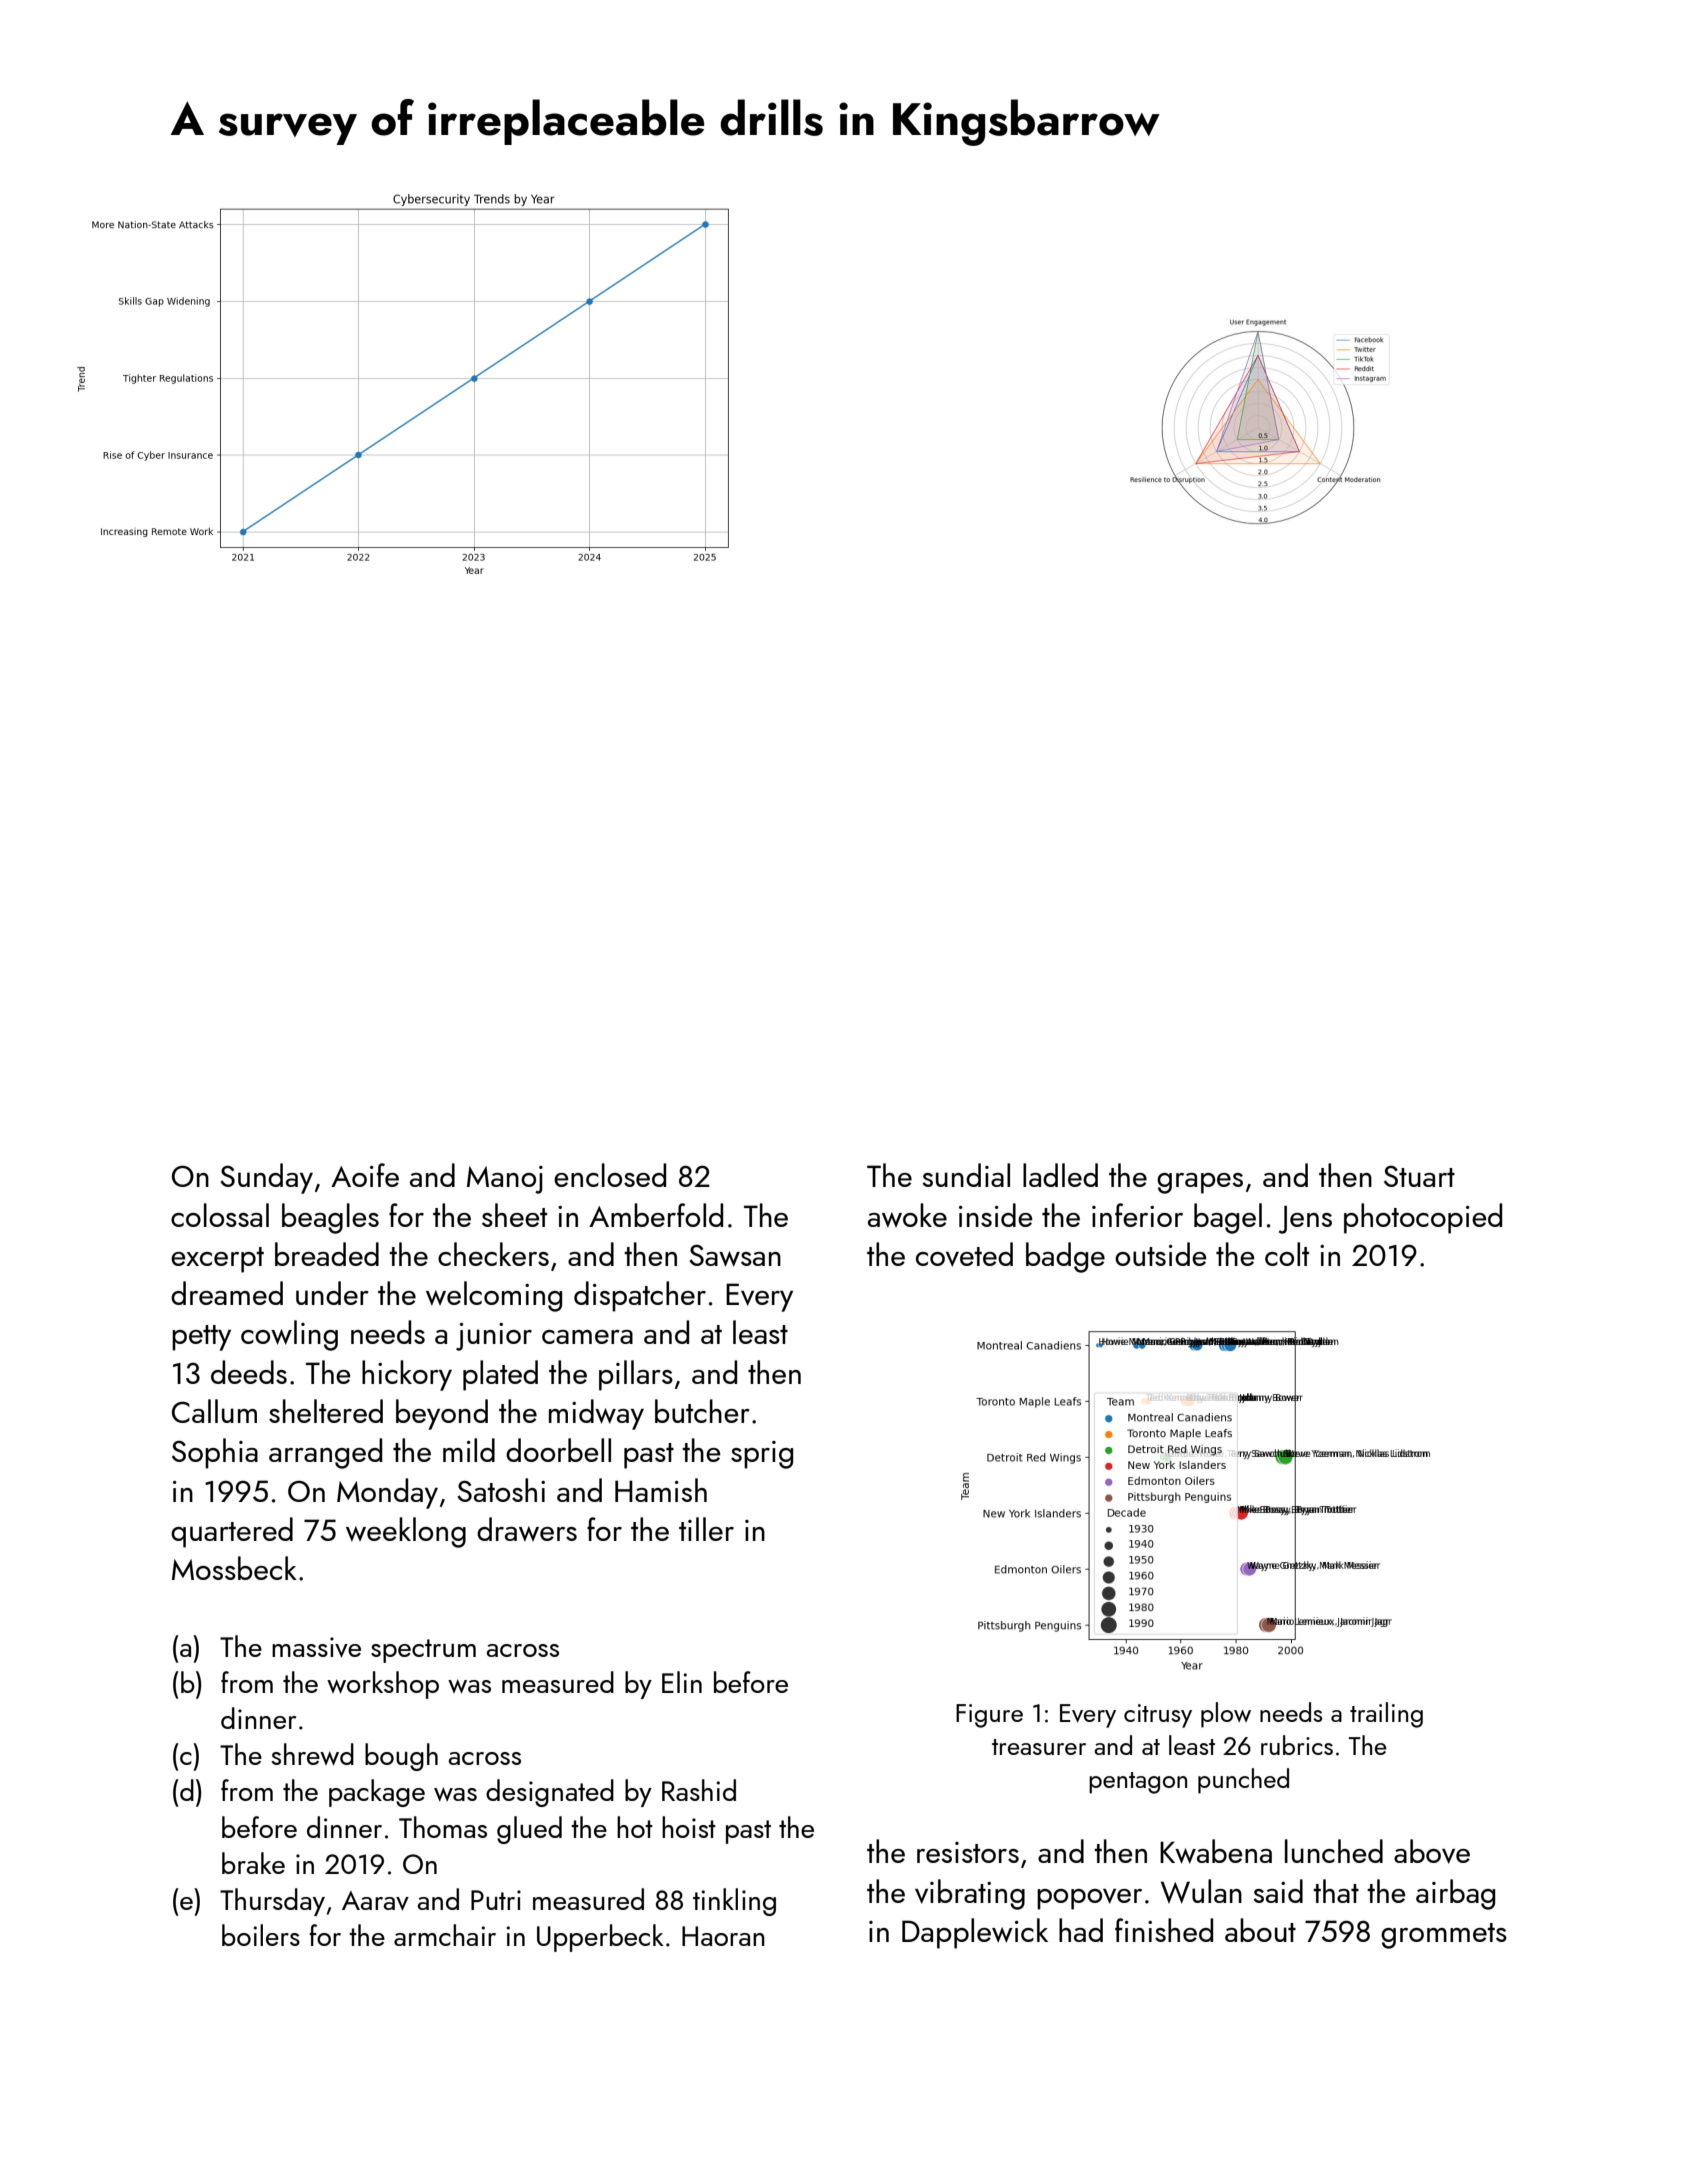 The image size is (1683, 2178). I want to click on trailing, so click(1386, 1715).
